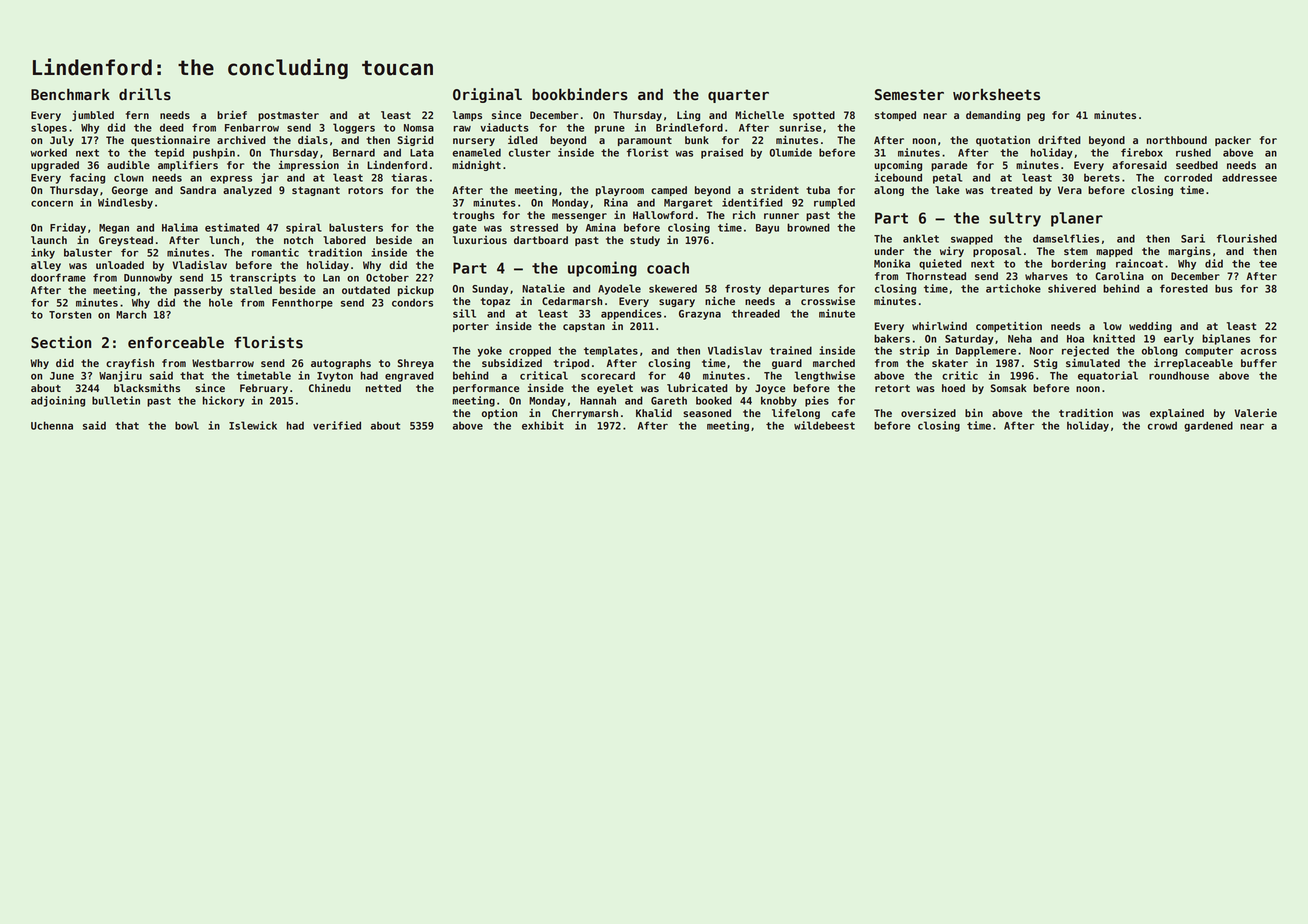 The image size is (1308, 924). I want to click on October, so click(387, 277).
